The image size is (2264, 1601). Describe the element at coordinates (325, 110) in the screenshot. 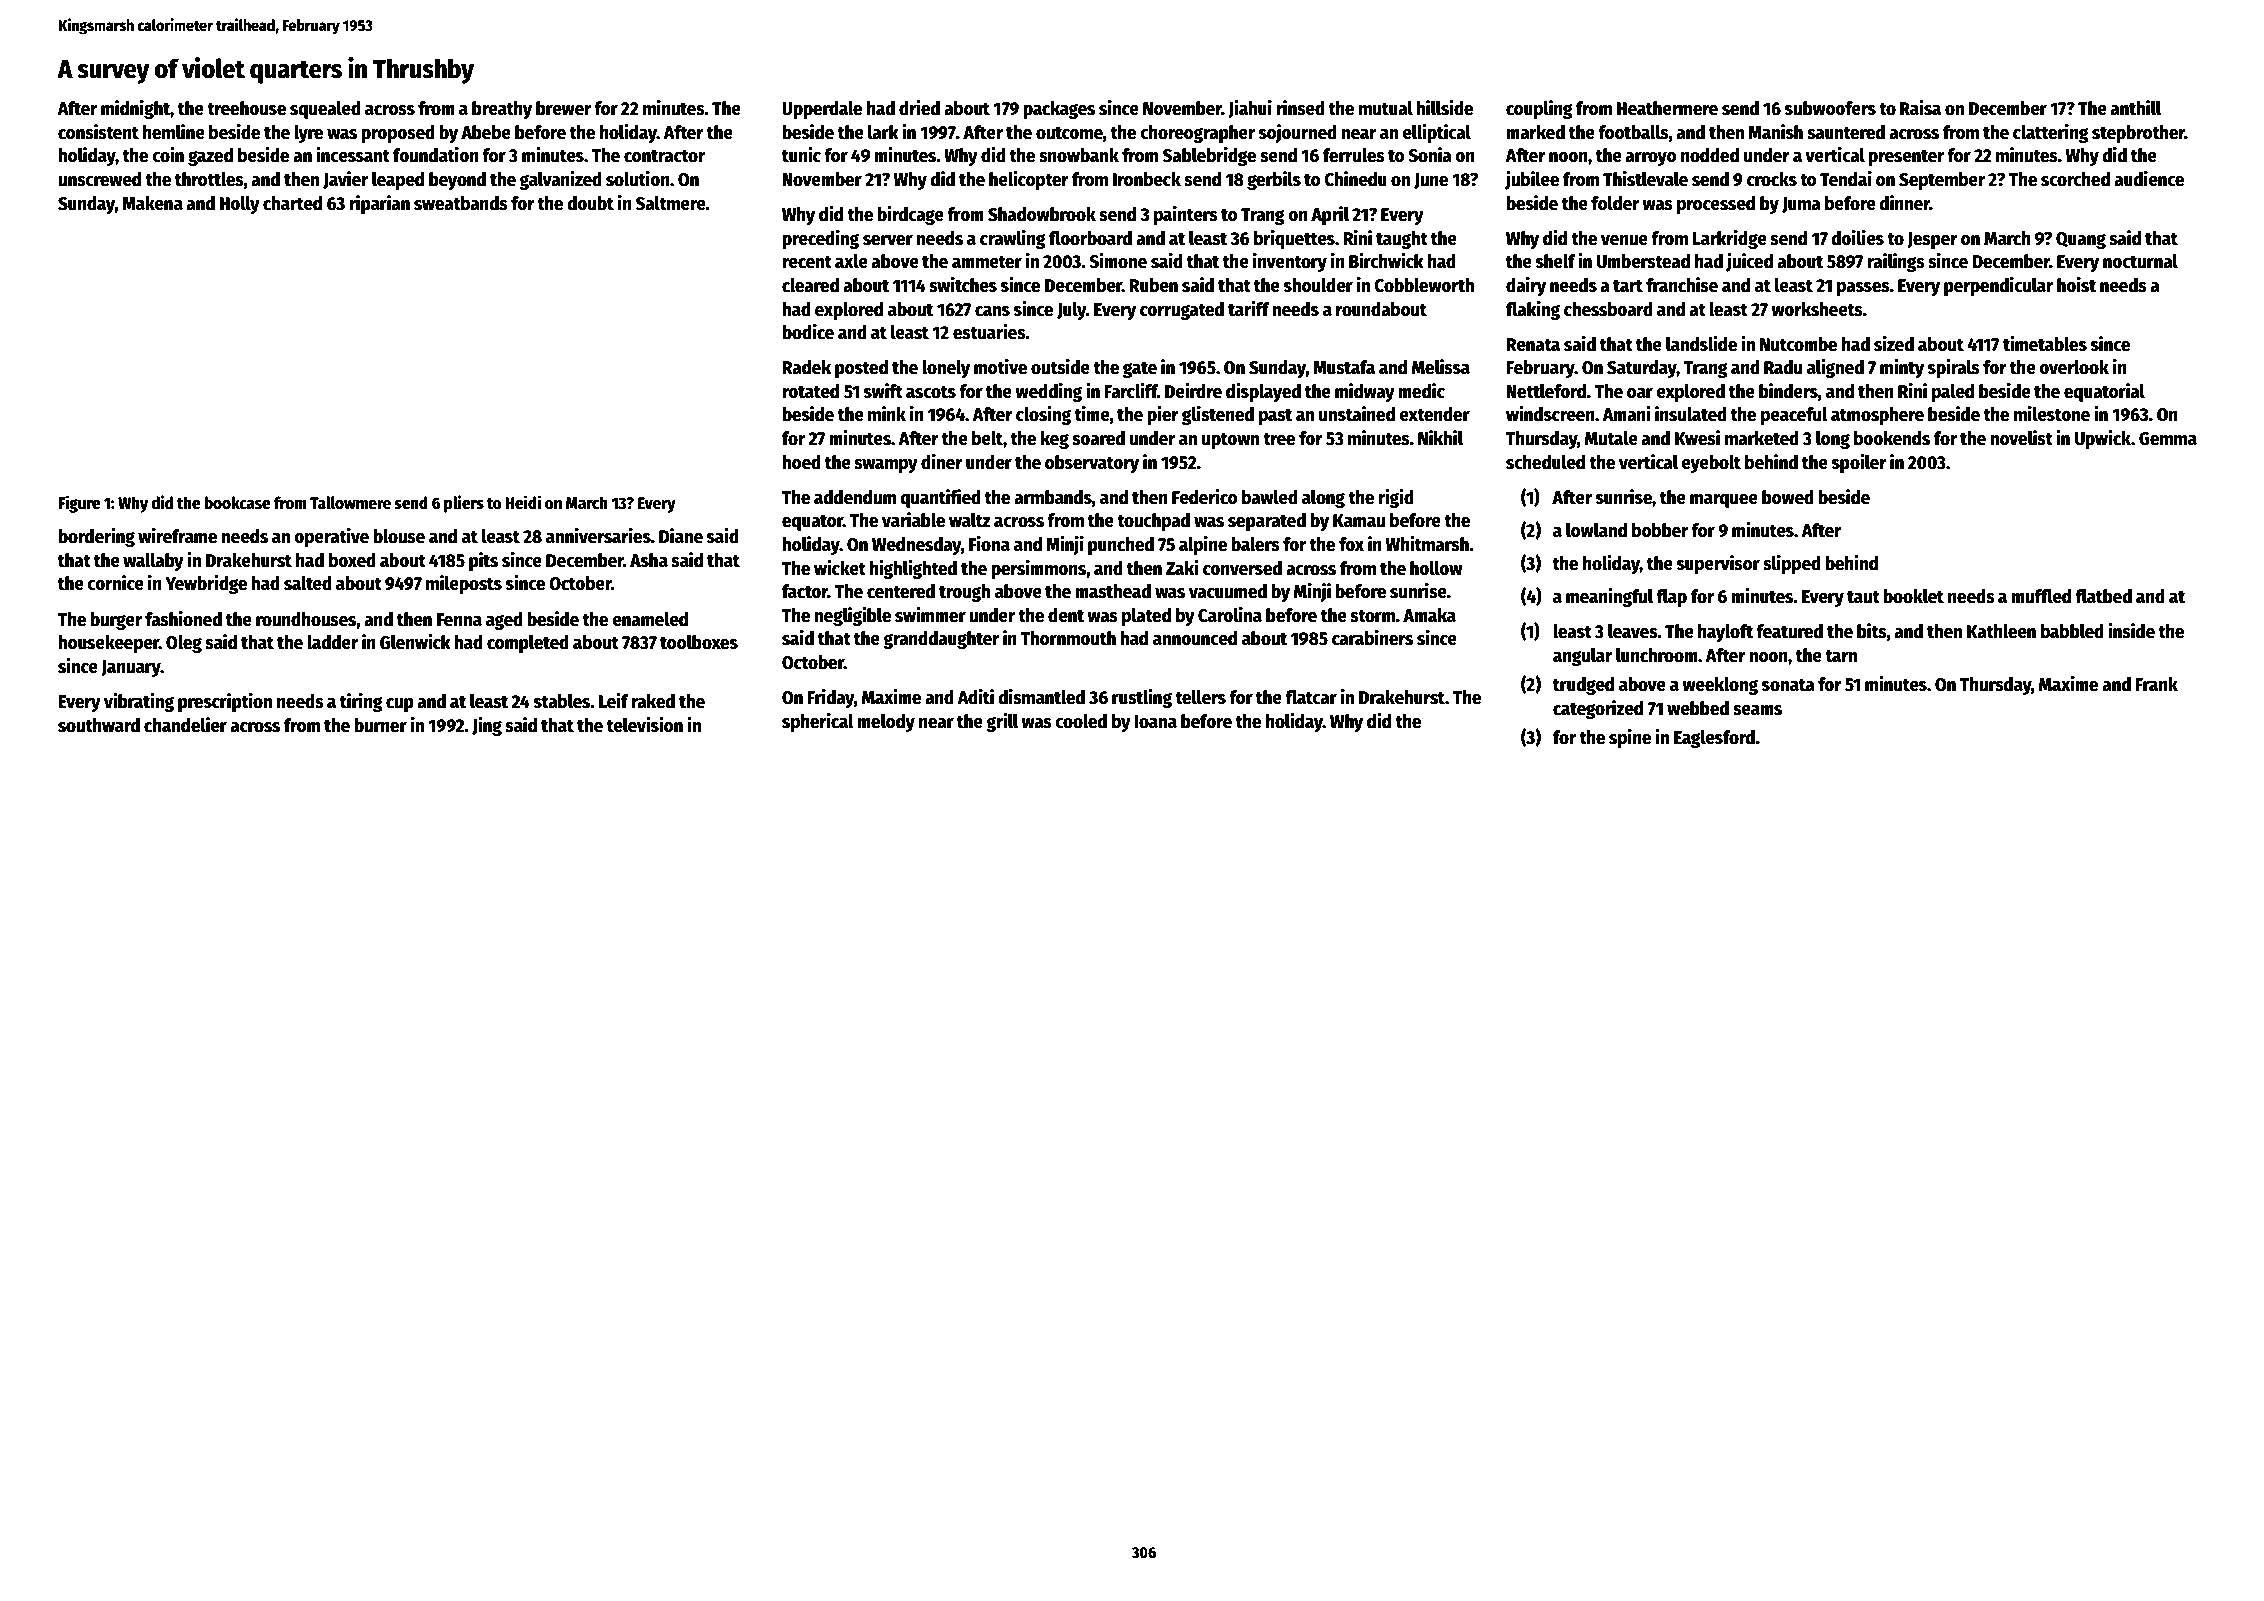

I see `squealed` at that location.
